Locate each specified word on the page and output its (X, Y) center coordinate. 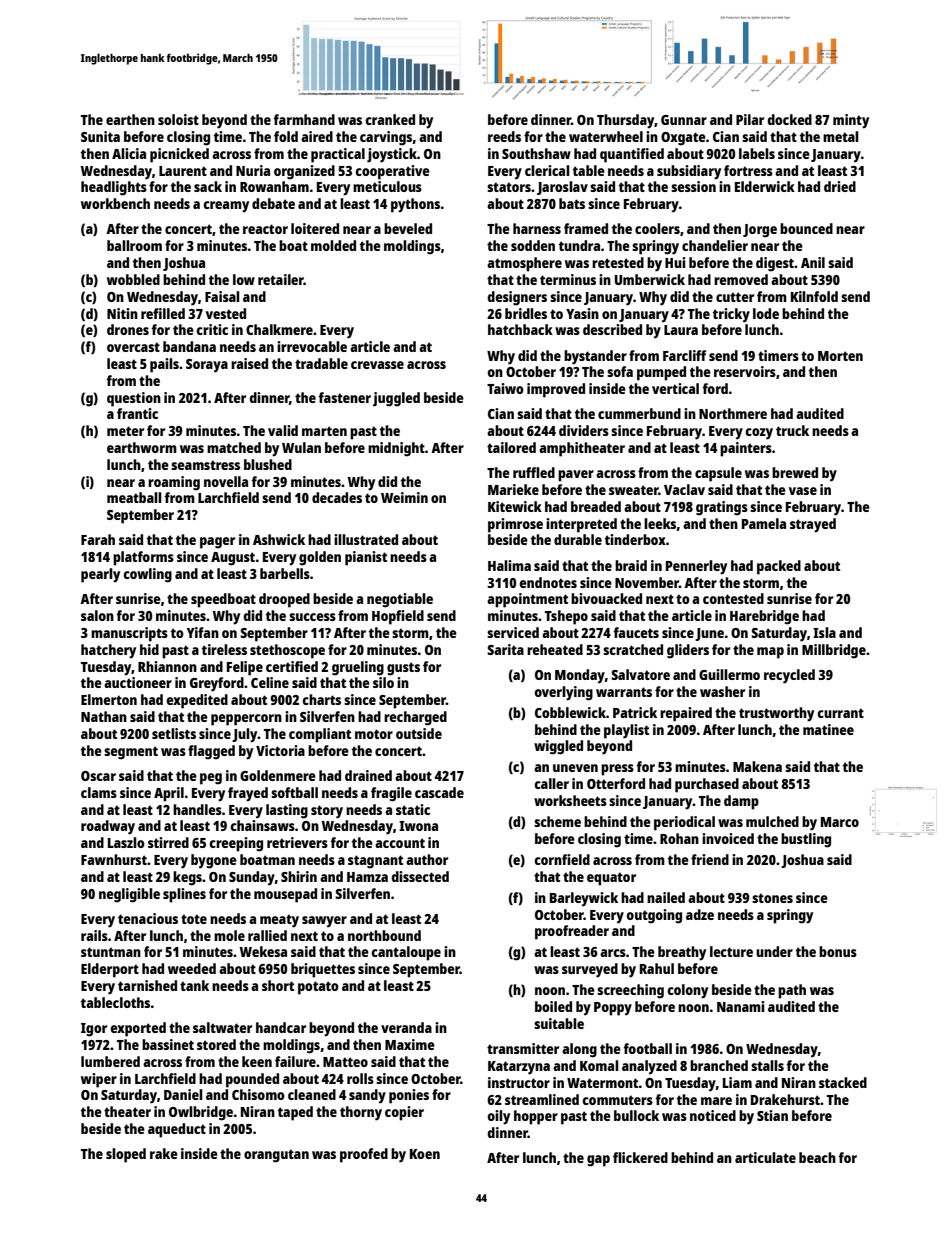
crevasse (377, 365)
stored (216, 1044)
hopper (536, 1117)
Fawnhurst (114, 859)
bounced (806, 228)
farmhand (304, 119)
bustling (806, 840)
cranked (390, 119)
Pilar (750, 119)
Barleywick (584, 899)
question (134, 399)
